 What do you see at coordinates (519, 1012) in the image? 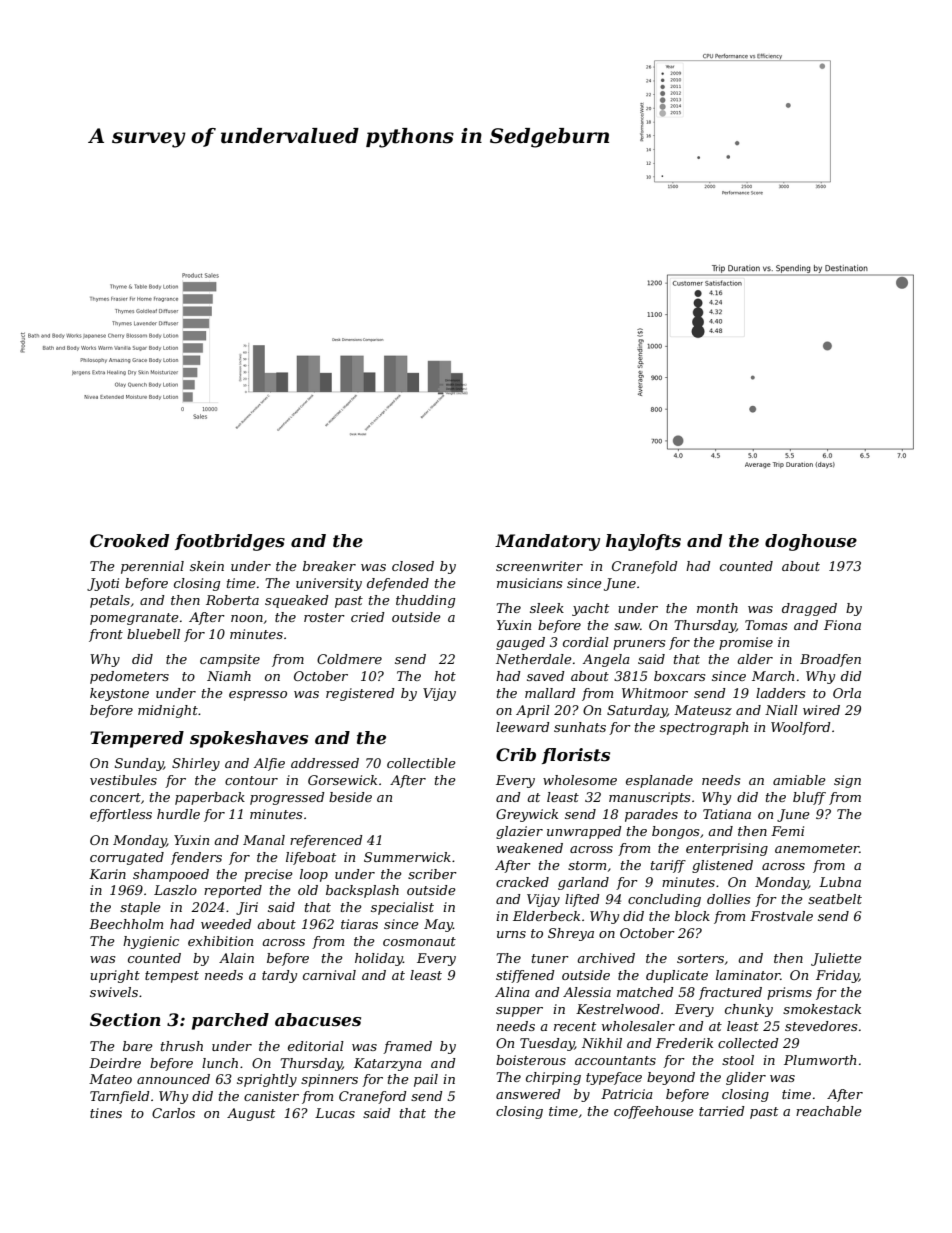
I see `supper` at bounding box center [519, 1012].
